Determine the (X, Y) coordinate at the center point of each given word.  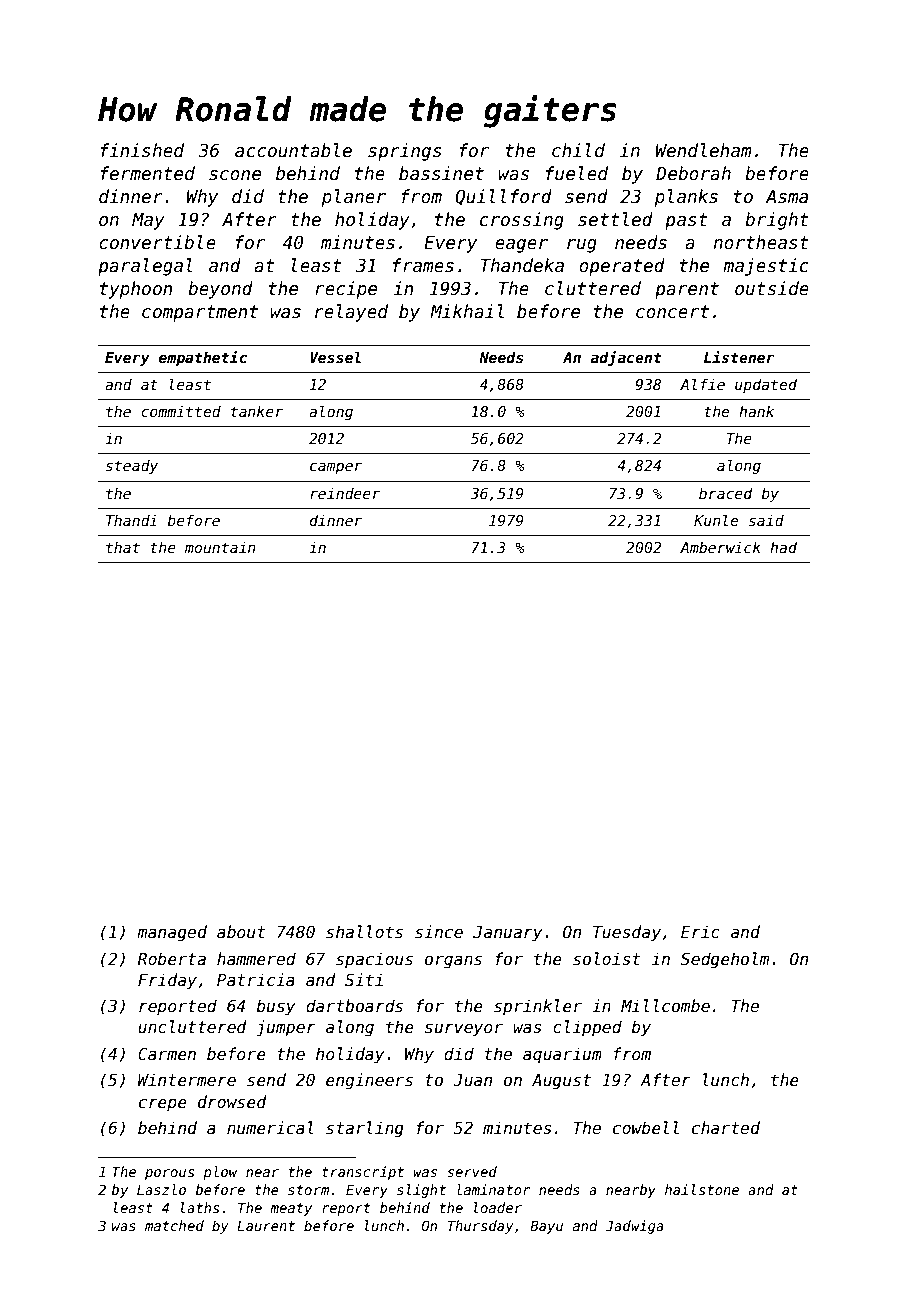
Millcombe (665, 1005)
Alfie (702, 384)
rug (582, 246)
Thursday (481, 1227)
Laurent (266, 1226)
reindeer (345, 493)
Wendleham (704, 150)
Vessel (335, 357)
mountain (220, 547)
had (783, 547)
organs (453, 962)
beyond (220, 290)
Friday (167, 981)
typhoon (136, 290)
